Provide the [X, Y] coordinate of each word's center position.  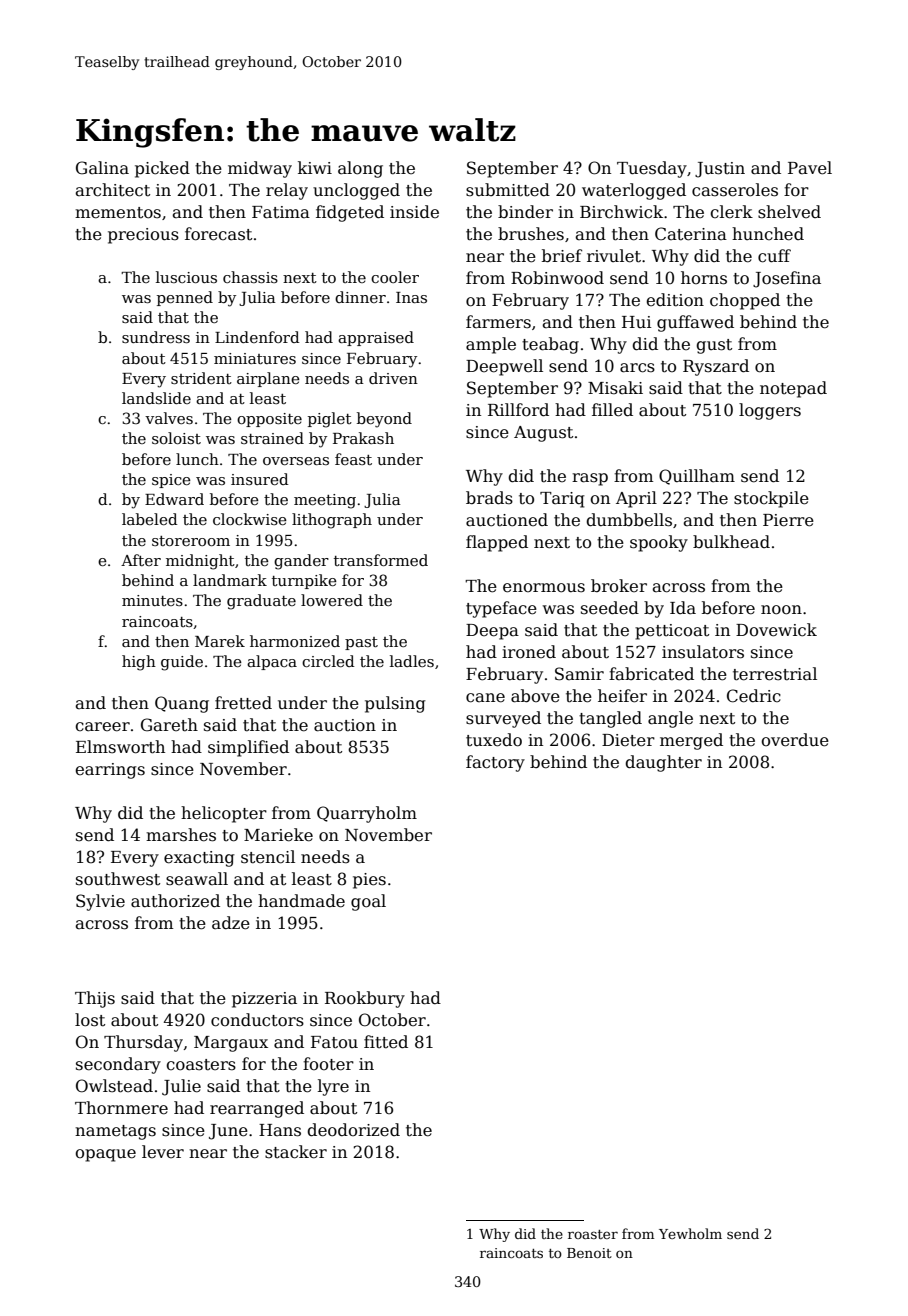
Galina [102, 168]
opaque [105, 1155]
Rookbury [365, 999]
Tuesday [652, 169]
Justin [720, 170]
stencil [268, 857]
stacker [296, 1152]
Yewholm [690, 1233]
